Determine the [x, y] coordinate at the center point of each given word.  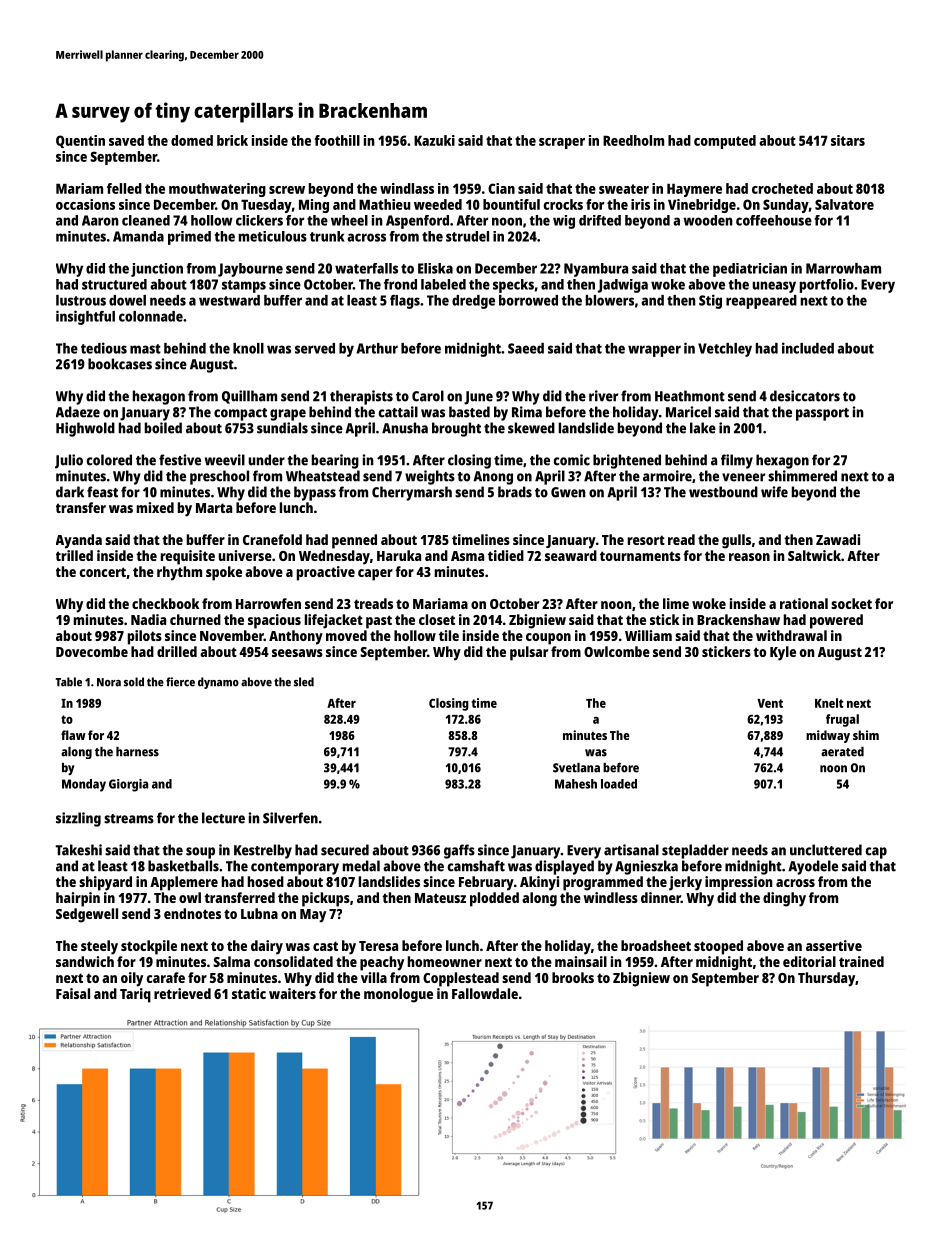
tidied [506, 555]
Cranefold [272, 539]
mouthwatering [217, 190]
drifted [600, 220]
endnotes [192, 913]
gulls [736, 541]
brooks [573, 977]
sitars [848, 140]
